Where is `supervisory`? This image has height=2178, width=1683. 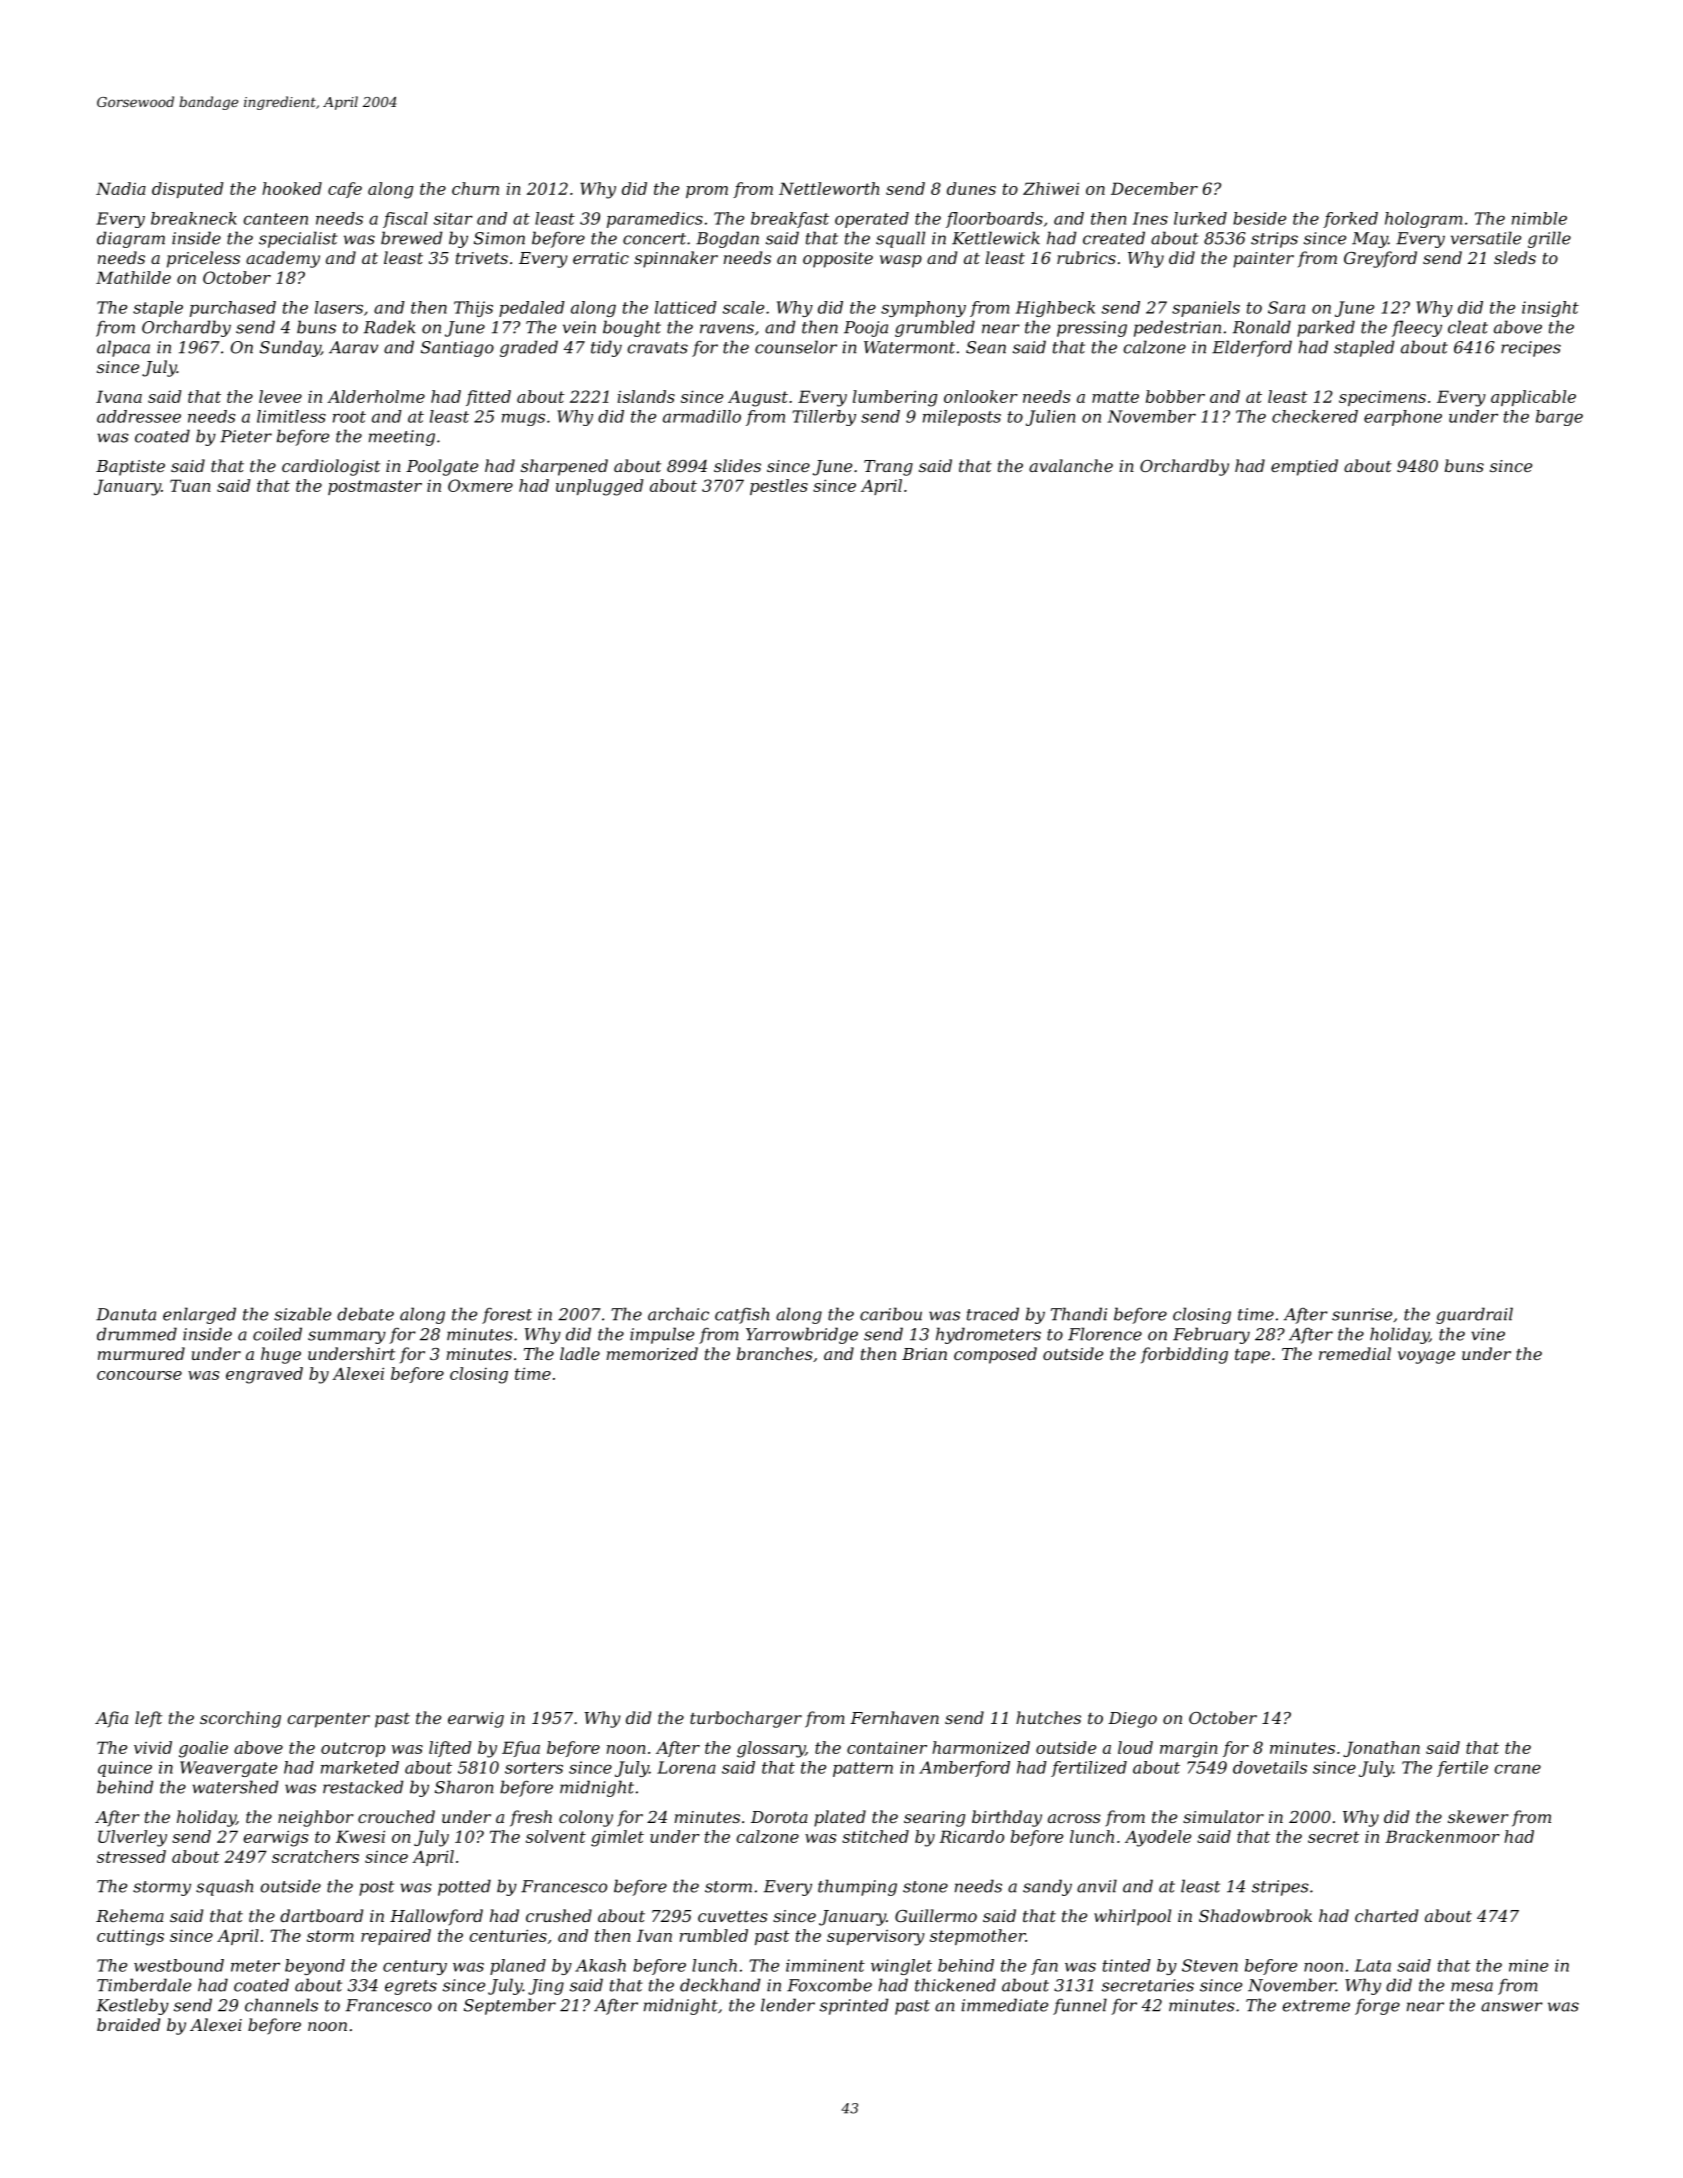 supervisory is located at coordinates (876, 1937).
